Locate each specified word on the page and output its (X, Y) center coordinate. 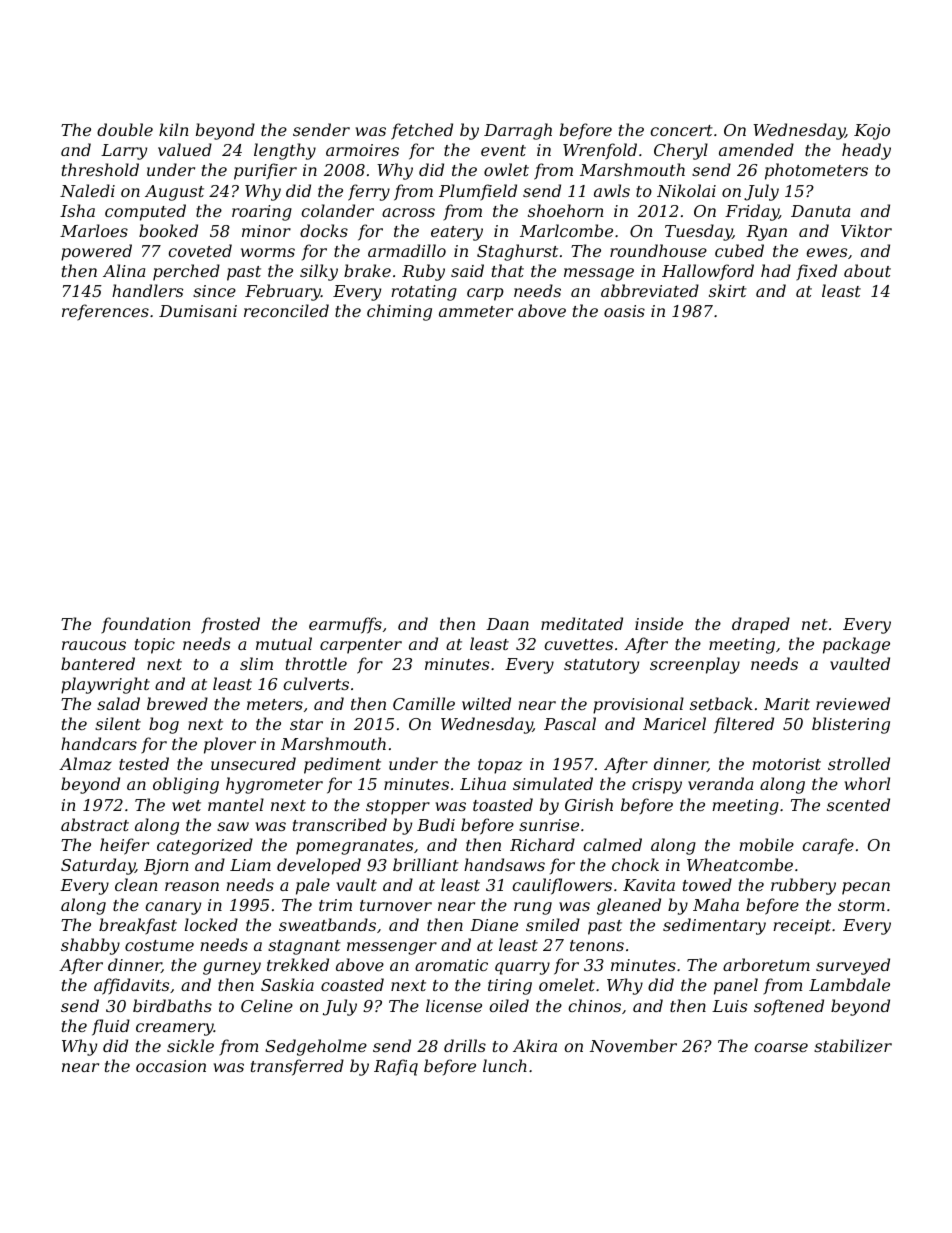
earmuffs (345, 625)
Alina (124, 270)
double (125, 129)
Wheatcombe (740, 864)
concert (681, 130)
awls (612, 190)
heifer (124, 846)
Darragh (518, 131)
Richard (542, 844)
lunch (505, 1065)
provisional (638, 705)
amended (756, 149)
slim (256, 663)
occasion (171, 1066)
